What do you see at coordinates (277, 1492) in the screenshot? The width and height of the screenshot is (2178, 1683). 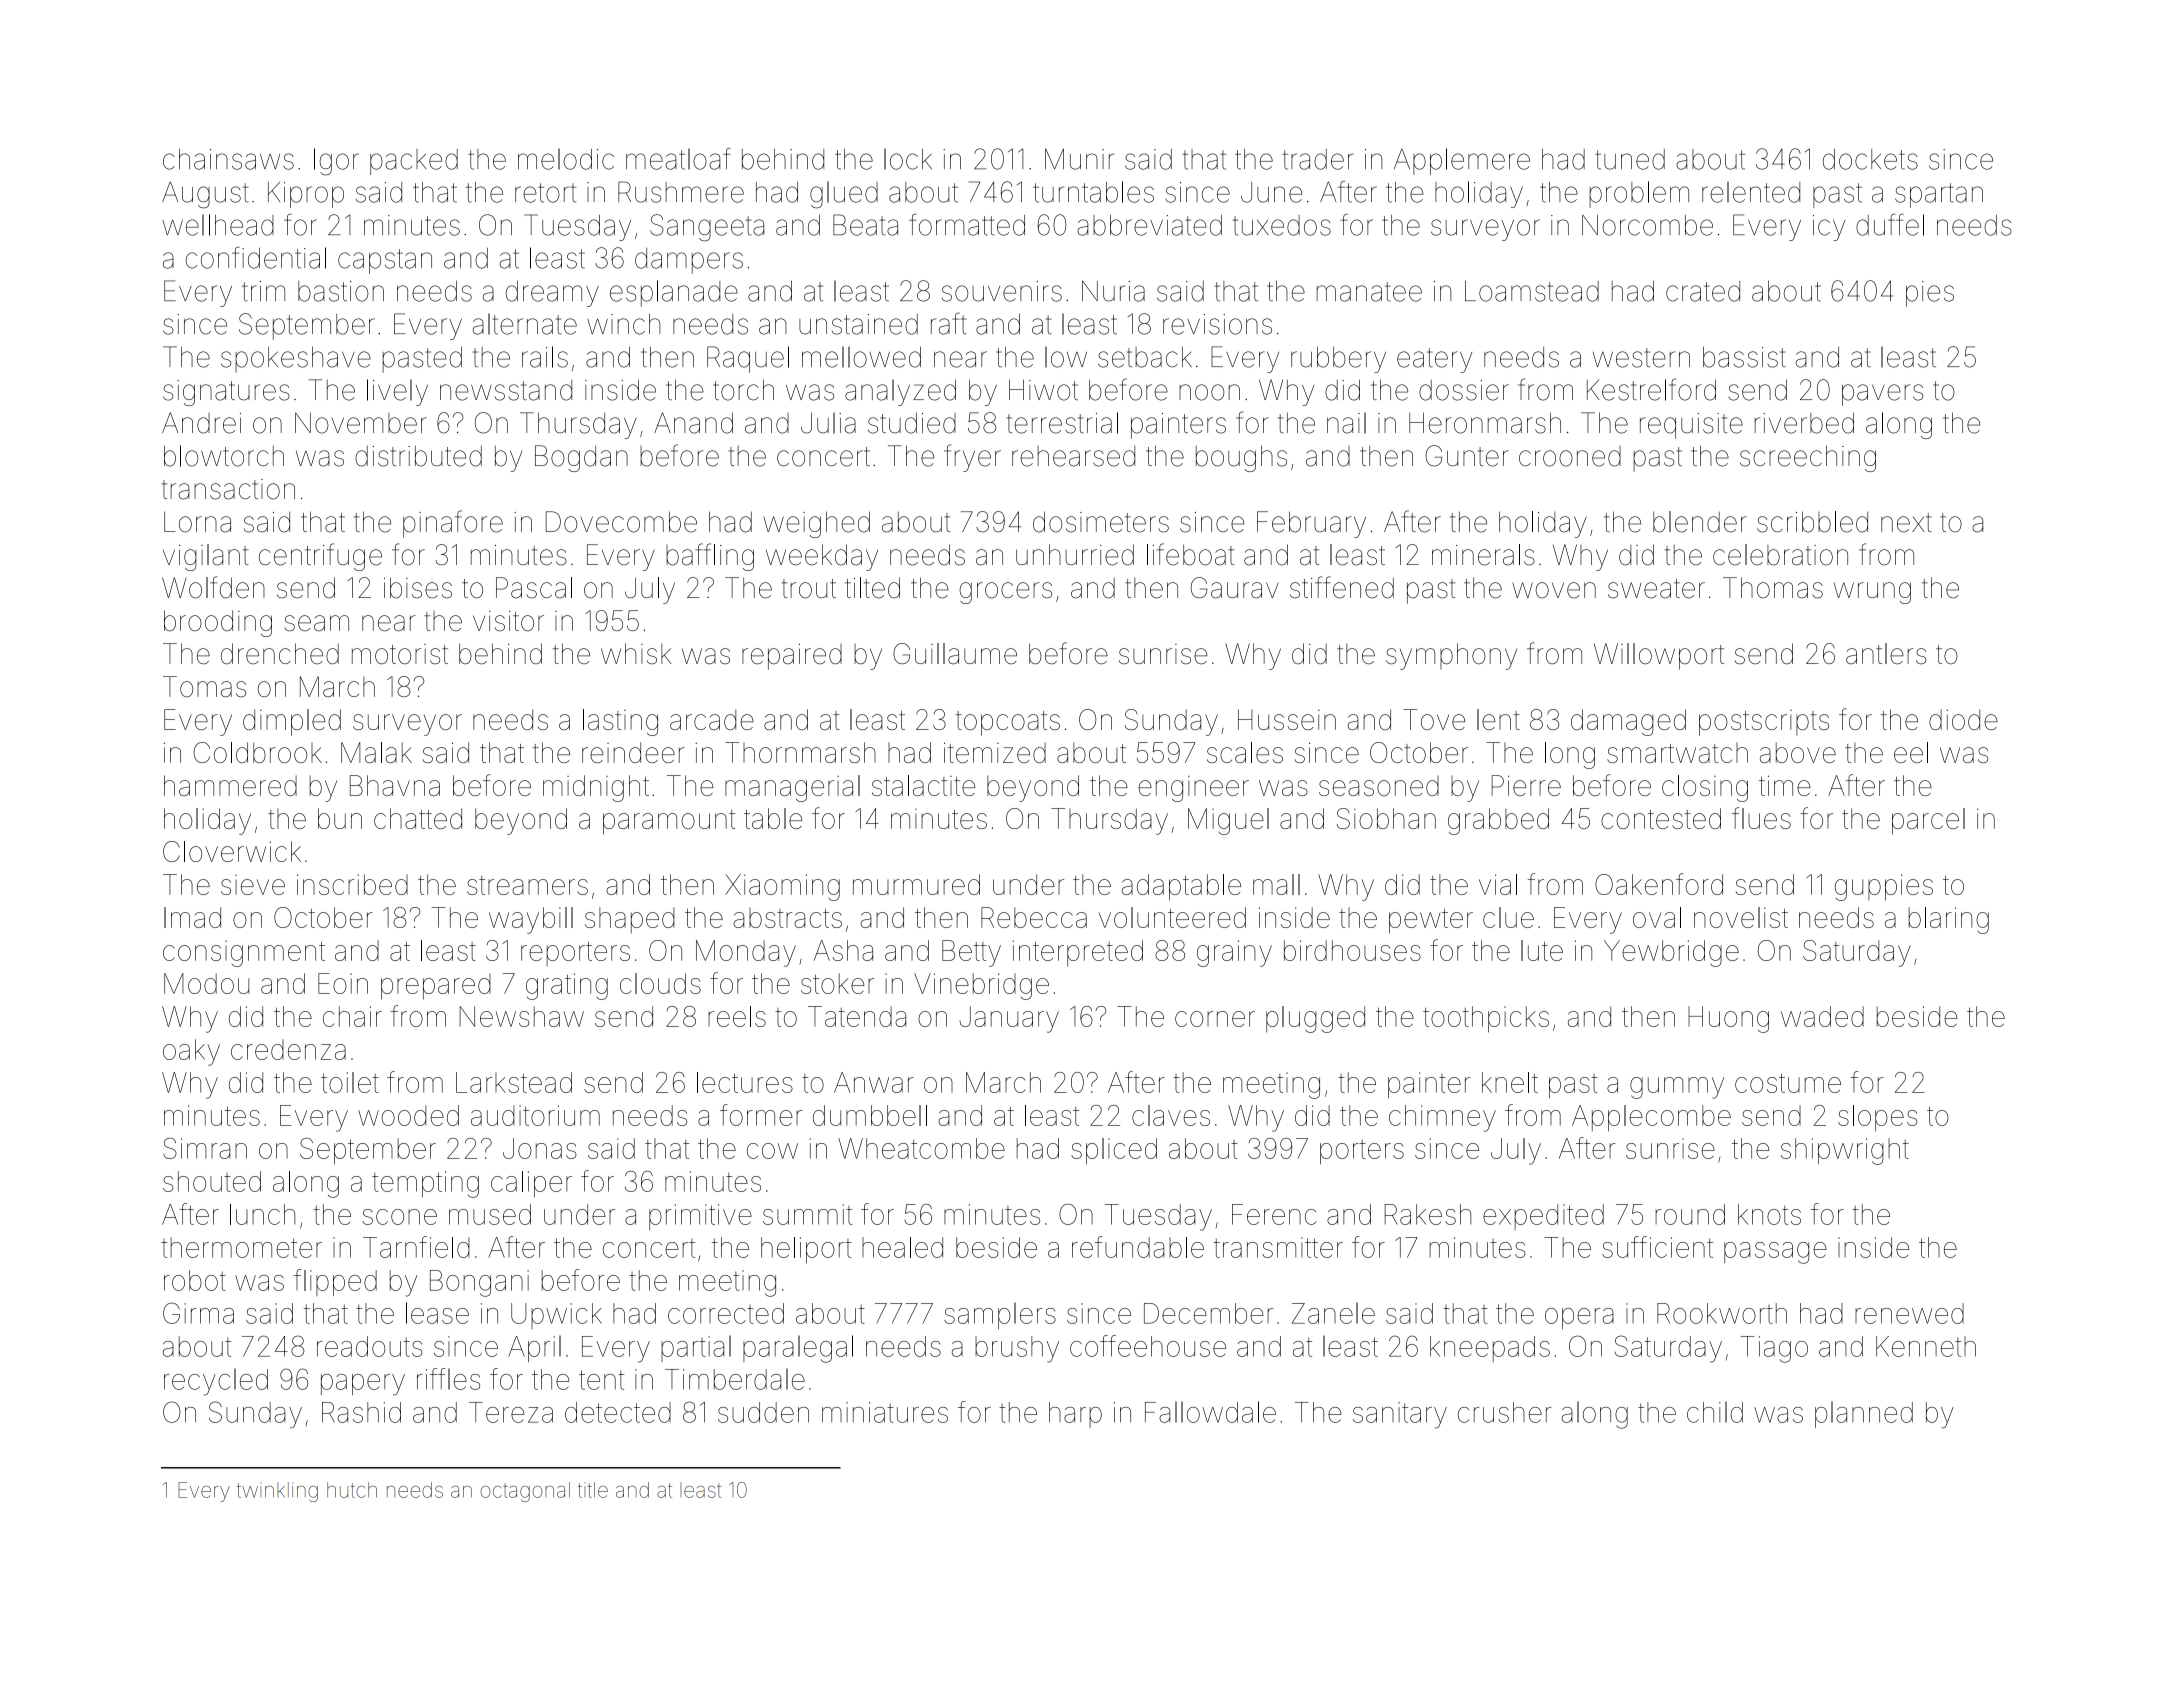 I see `twinkling` at bounding box center [277, 1492].
